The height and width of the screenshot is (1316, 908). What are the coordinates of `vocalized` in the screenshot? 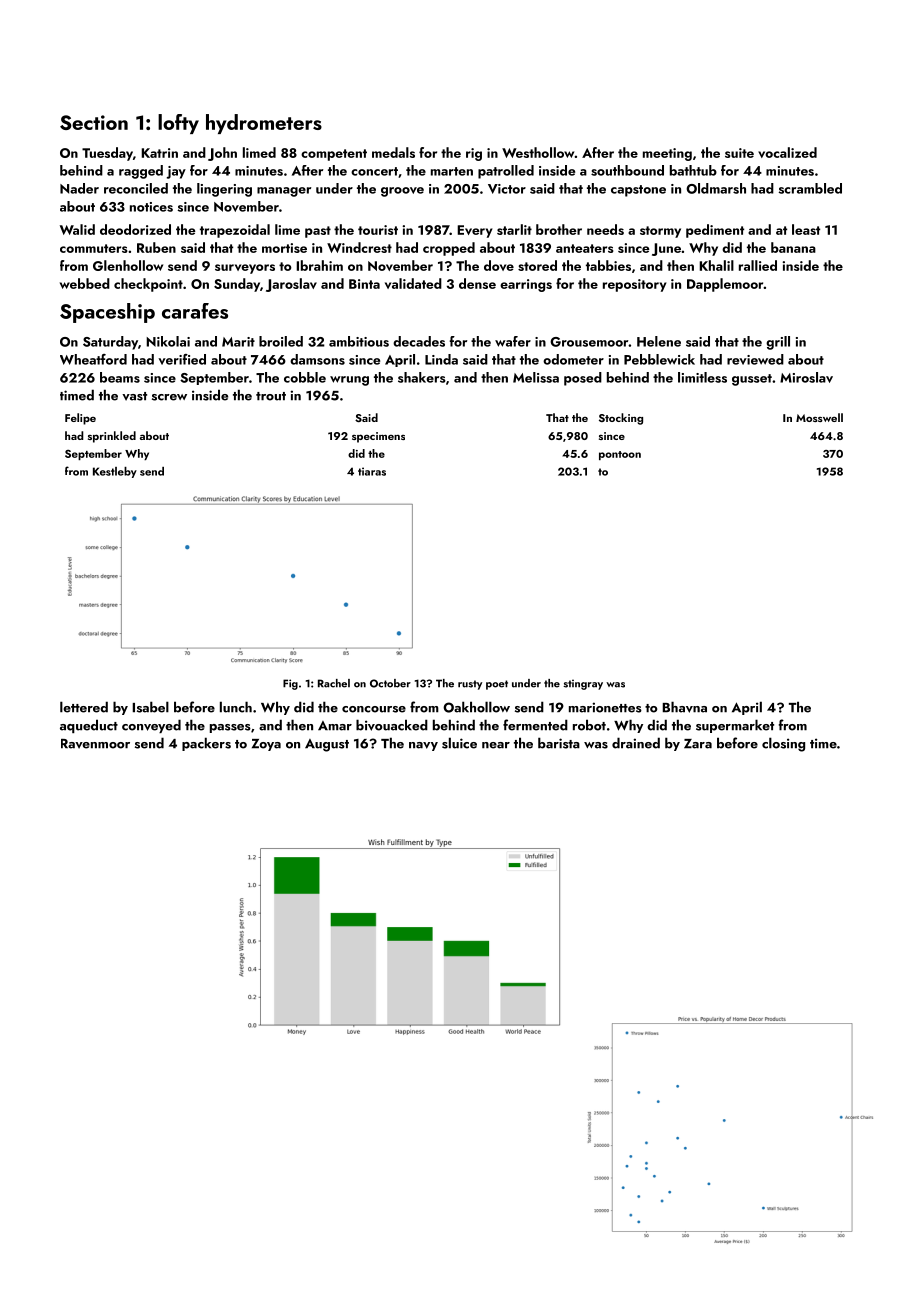 It's located at (787, 152).
